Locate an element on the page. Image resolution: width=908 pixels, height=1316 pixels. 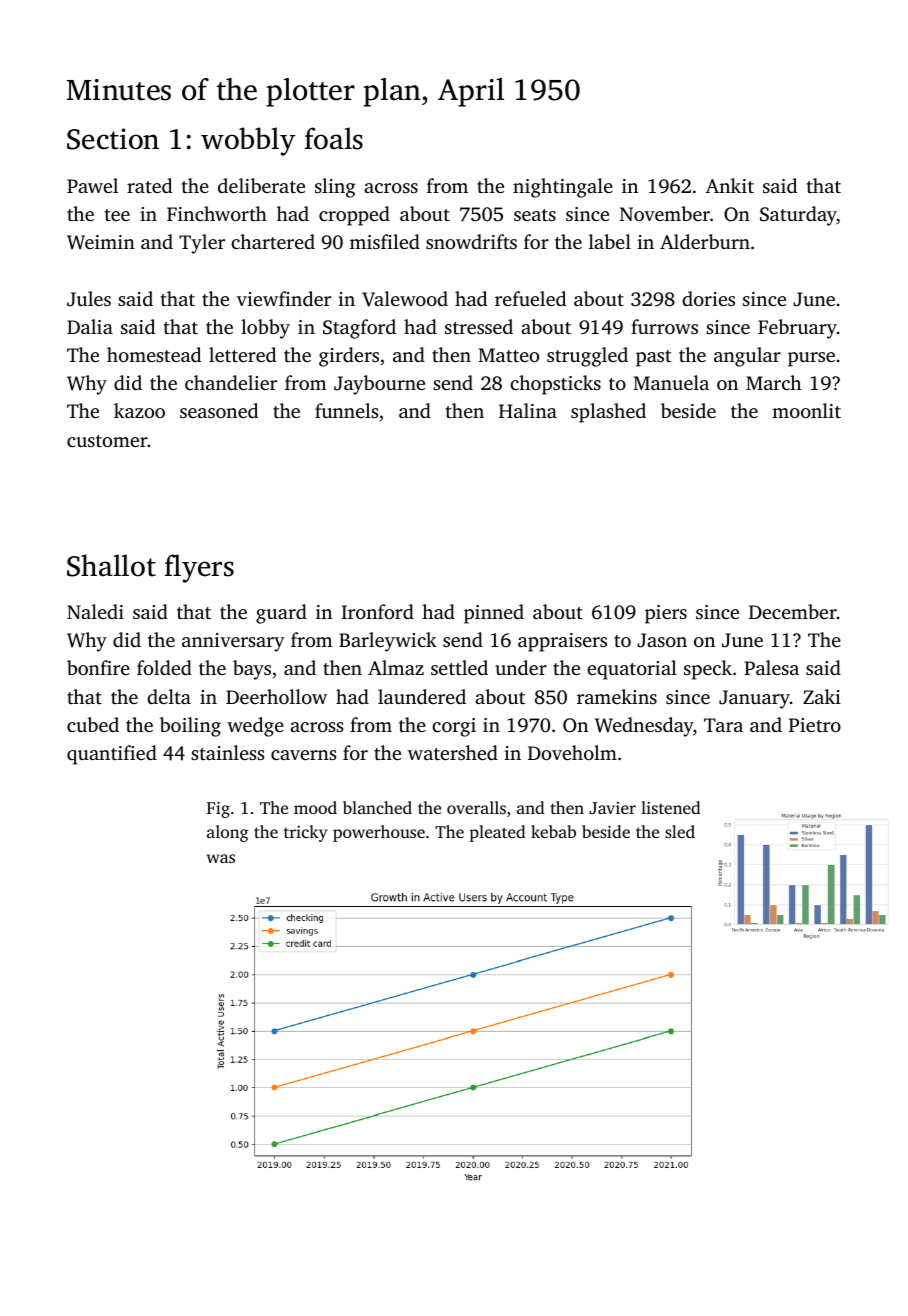
flyers is located at coordinates (199, 568).
